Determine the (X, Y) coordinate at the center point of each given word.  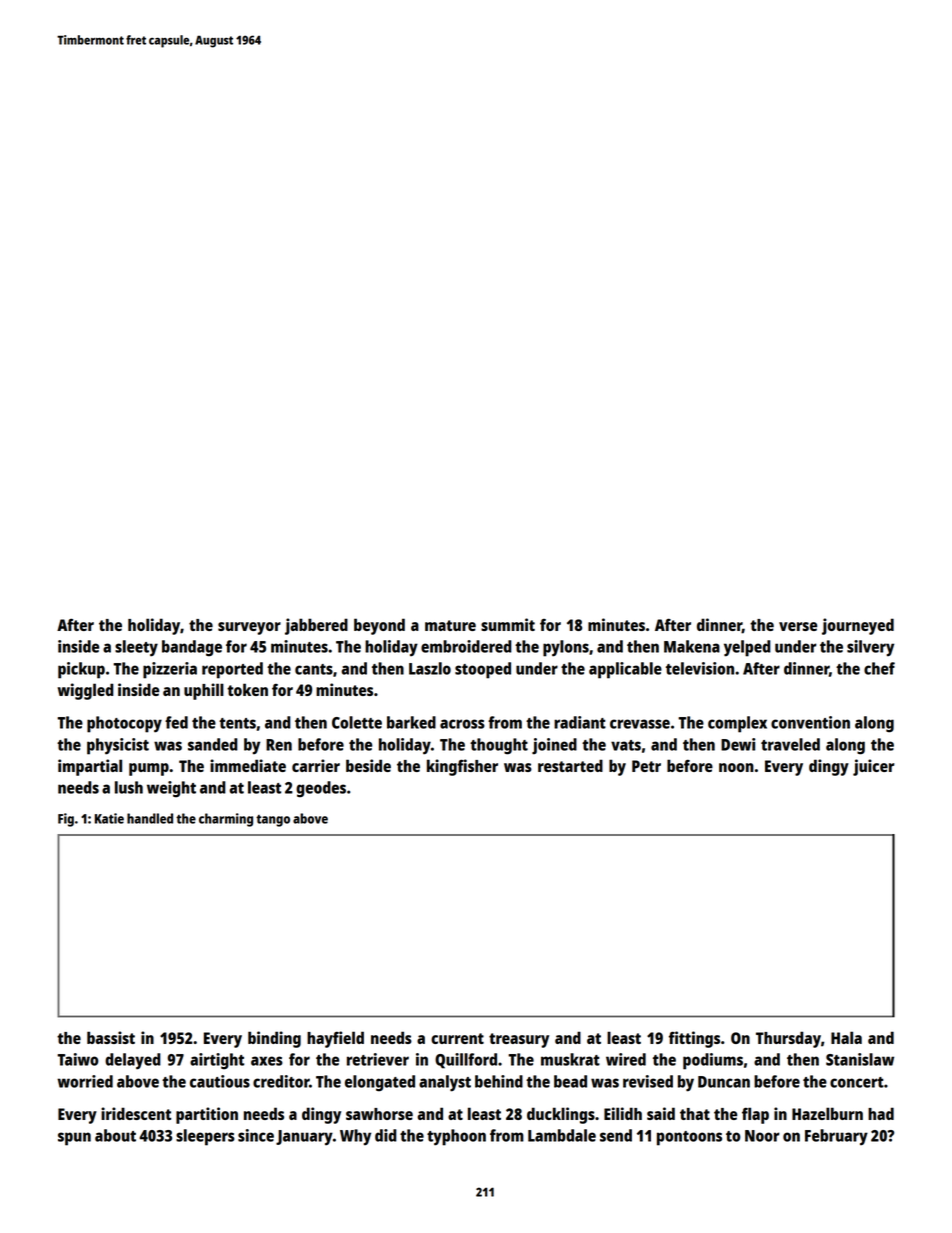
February (836, 1137)
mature (450, 625)
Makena (692, 646)
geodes (321, 789)
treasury (519, 1040)
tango (273, 821)
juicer (873, 767)
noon (736, 767)
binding (274, 1039)
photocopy (124, 724)
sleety (136, 648)
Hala (846, 1037)
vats (626, 745)
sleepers (205, 1137)
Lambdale (562, 1135)
